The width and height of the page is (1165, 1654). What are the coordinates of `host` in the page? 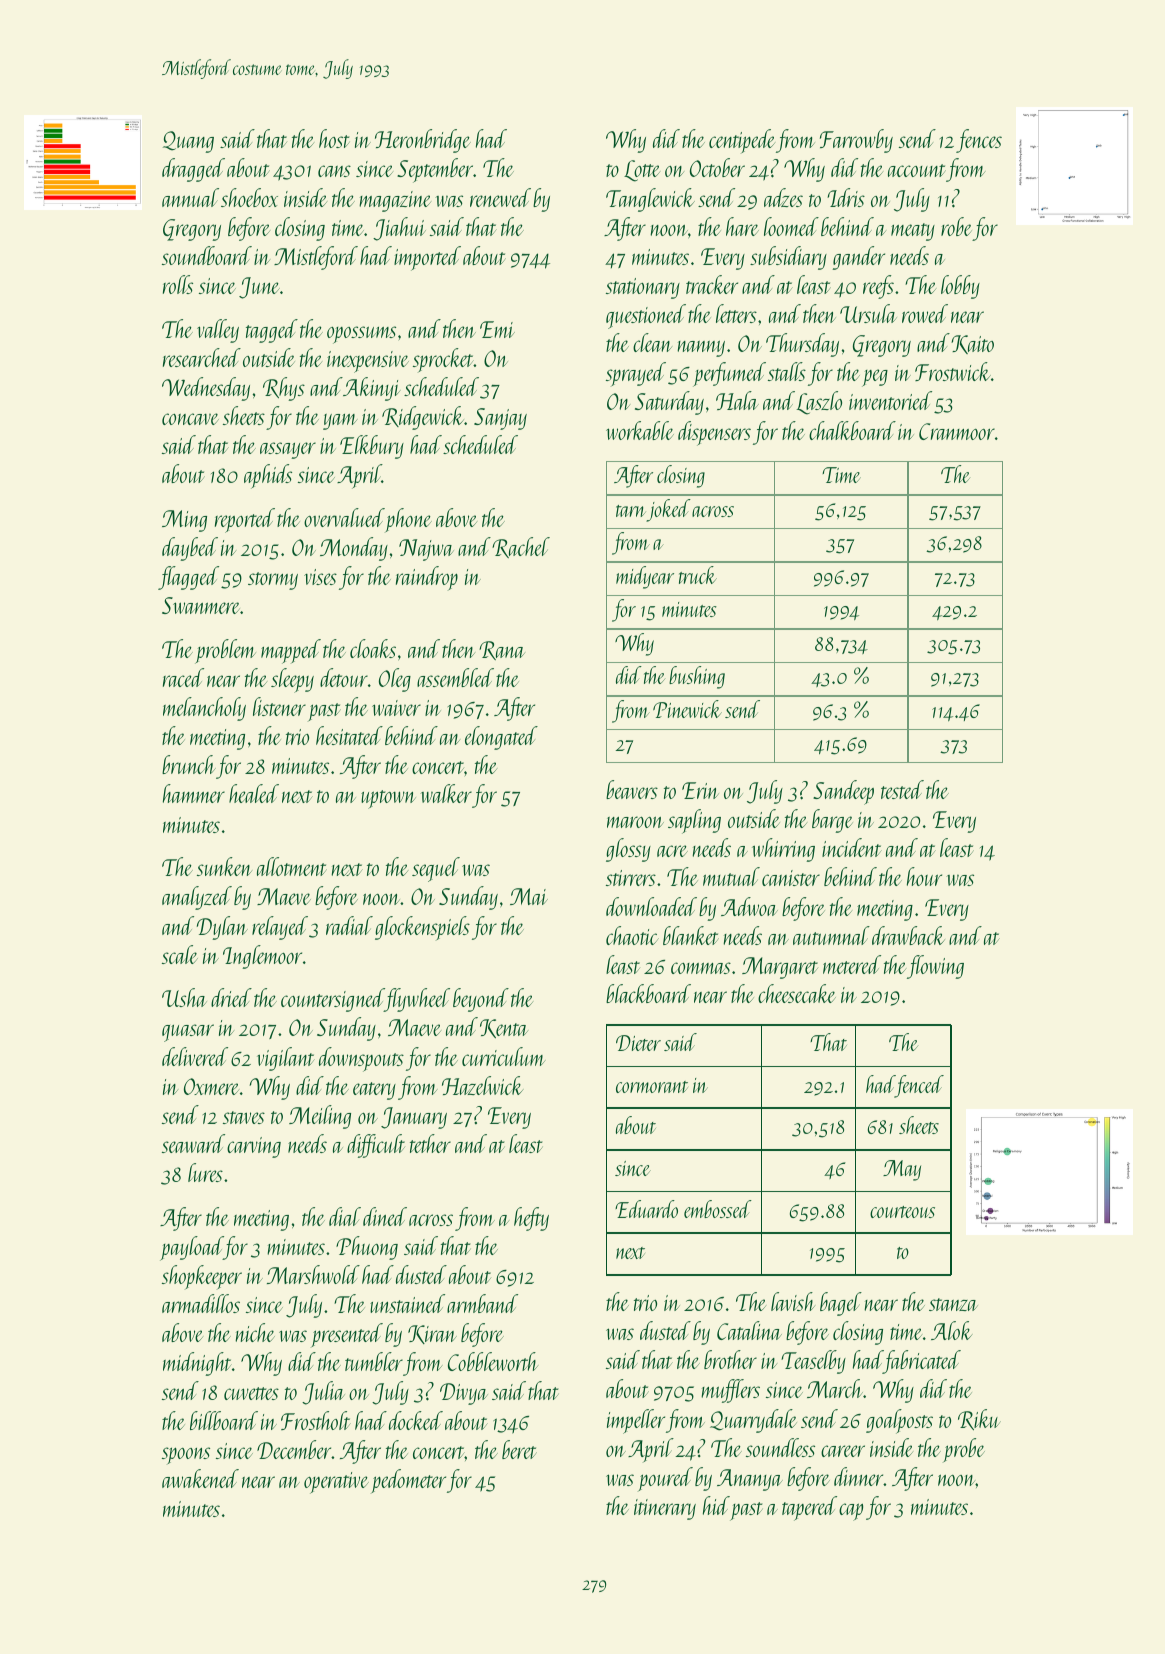 It's located at (334, 138).
